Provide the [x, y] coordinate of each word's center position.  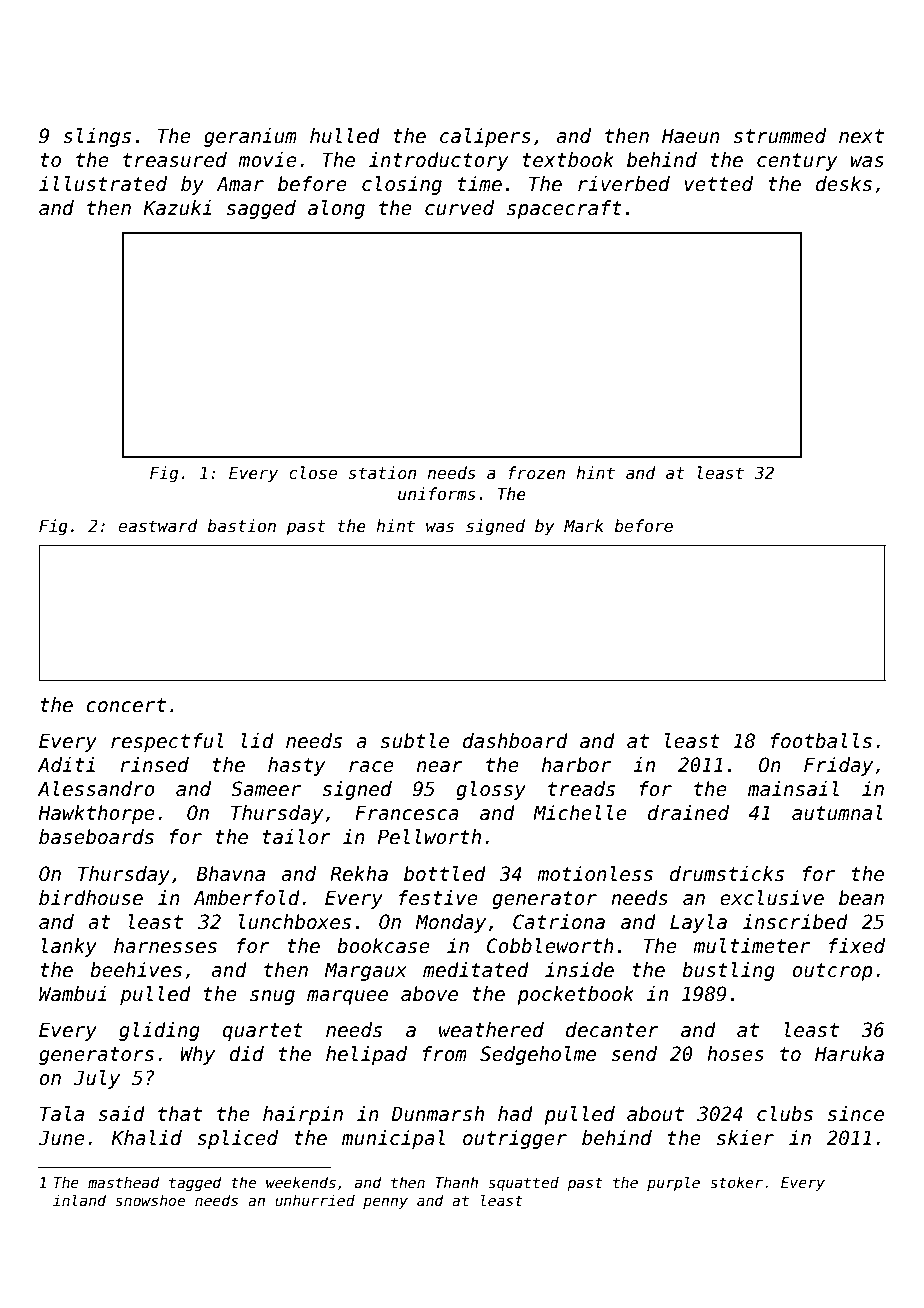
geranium [250, 137]
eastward [158, 525]
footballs [821, 741]
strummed [780, 136]
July [96, 1079]
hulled [345, 136]
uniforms [437, 494]
